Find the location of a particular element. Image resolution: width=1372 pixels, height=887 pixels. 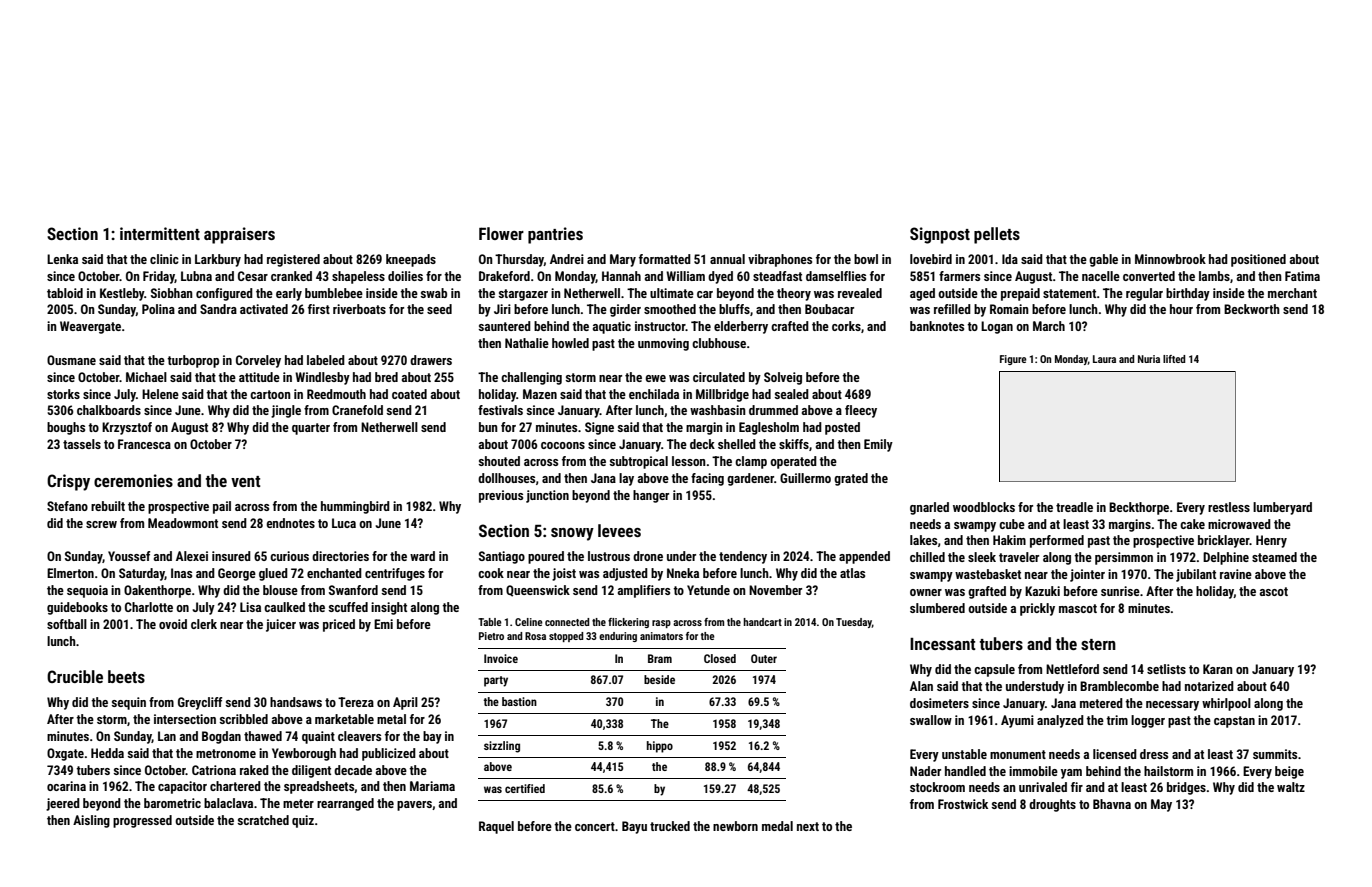

intermittent is located at coordinates (160, 233).
